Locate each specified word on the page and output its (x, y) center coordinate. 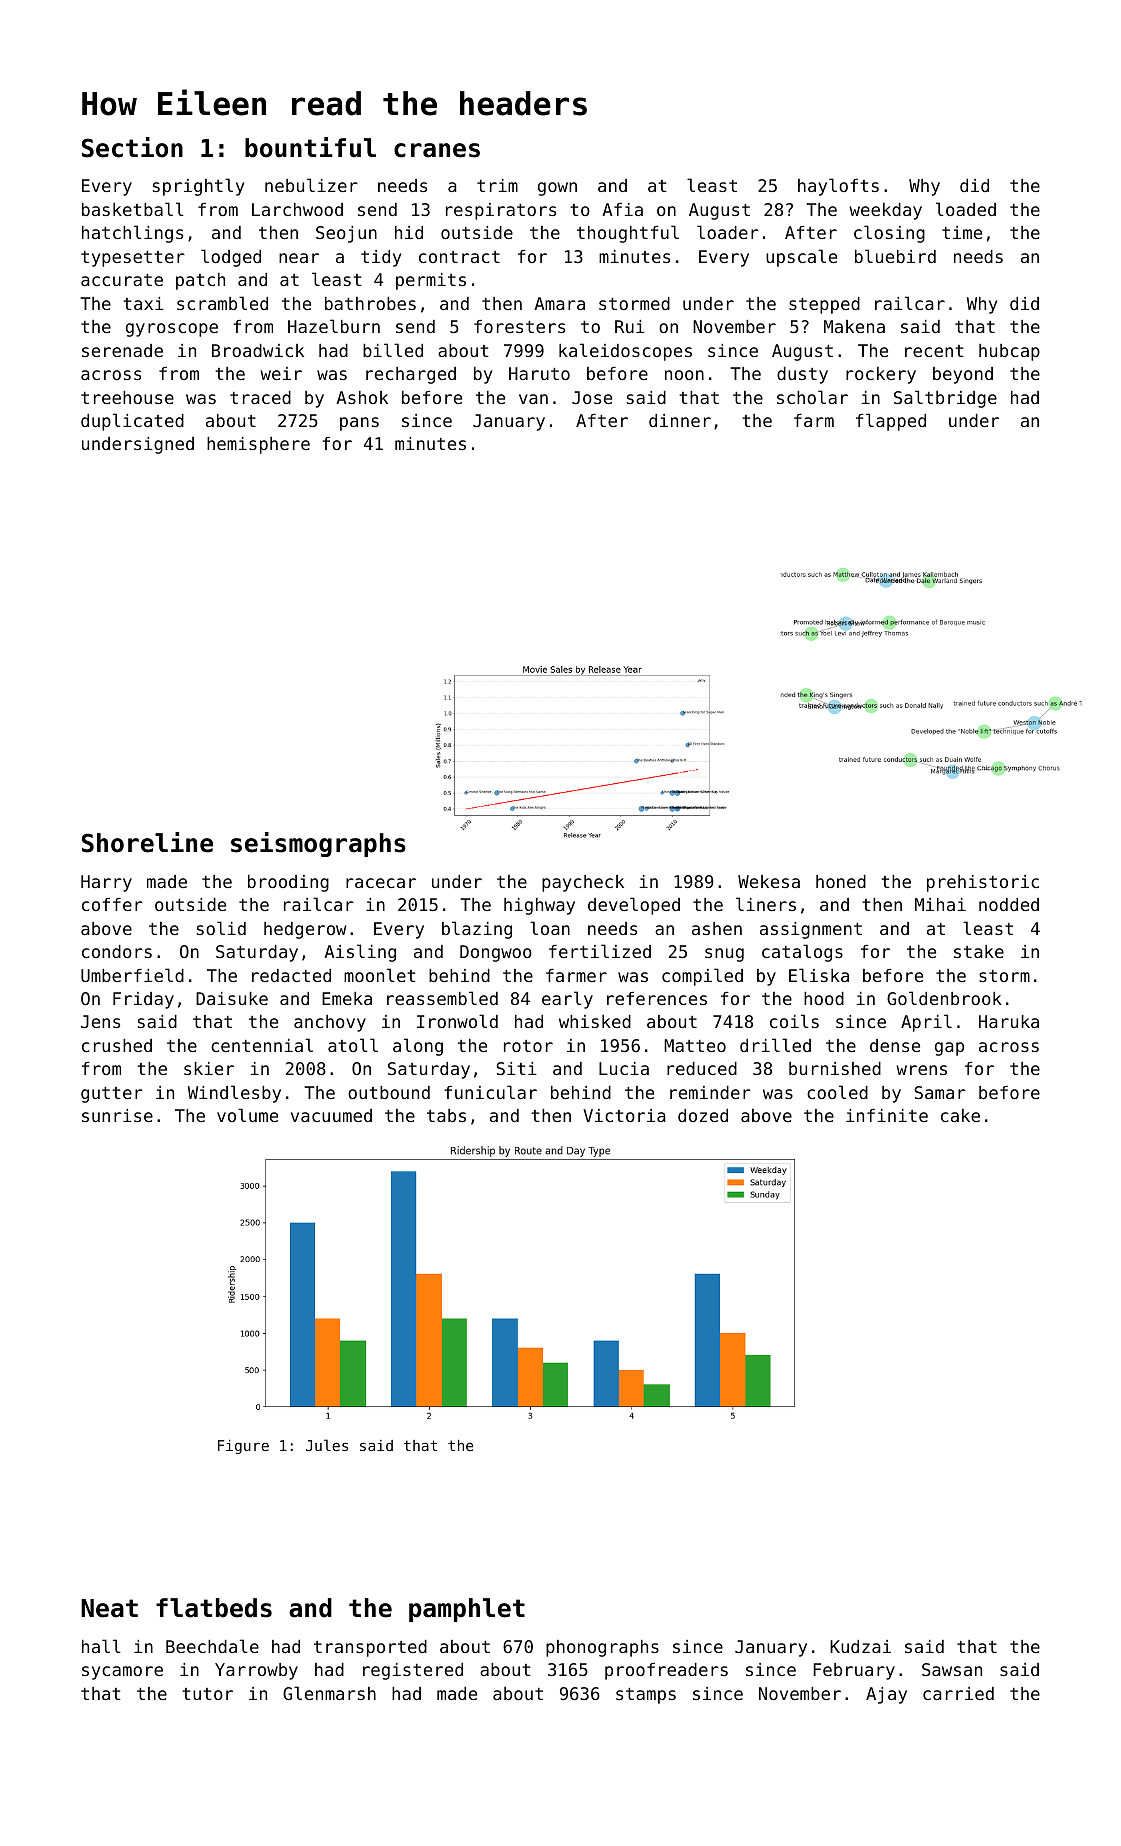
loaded (966, 209)
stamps (646, 1696)
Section (132, 147)
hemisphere (258, 445)
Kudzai (860, 1646)
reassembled (442, 998)
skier (209, 1068)
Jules (327, 1445)
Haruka (1009, 1021)
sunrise (117, 1115)
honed (841, 881)
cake (960, 1115)
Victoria (624, 1115)
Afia (622, 209)
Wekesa (769, 881)
